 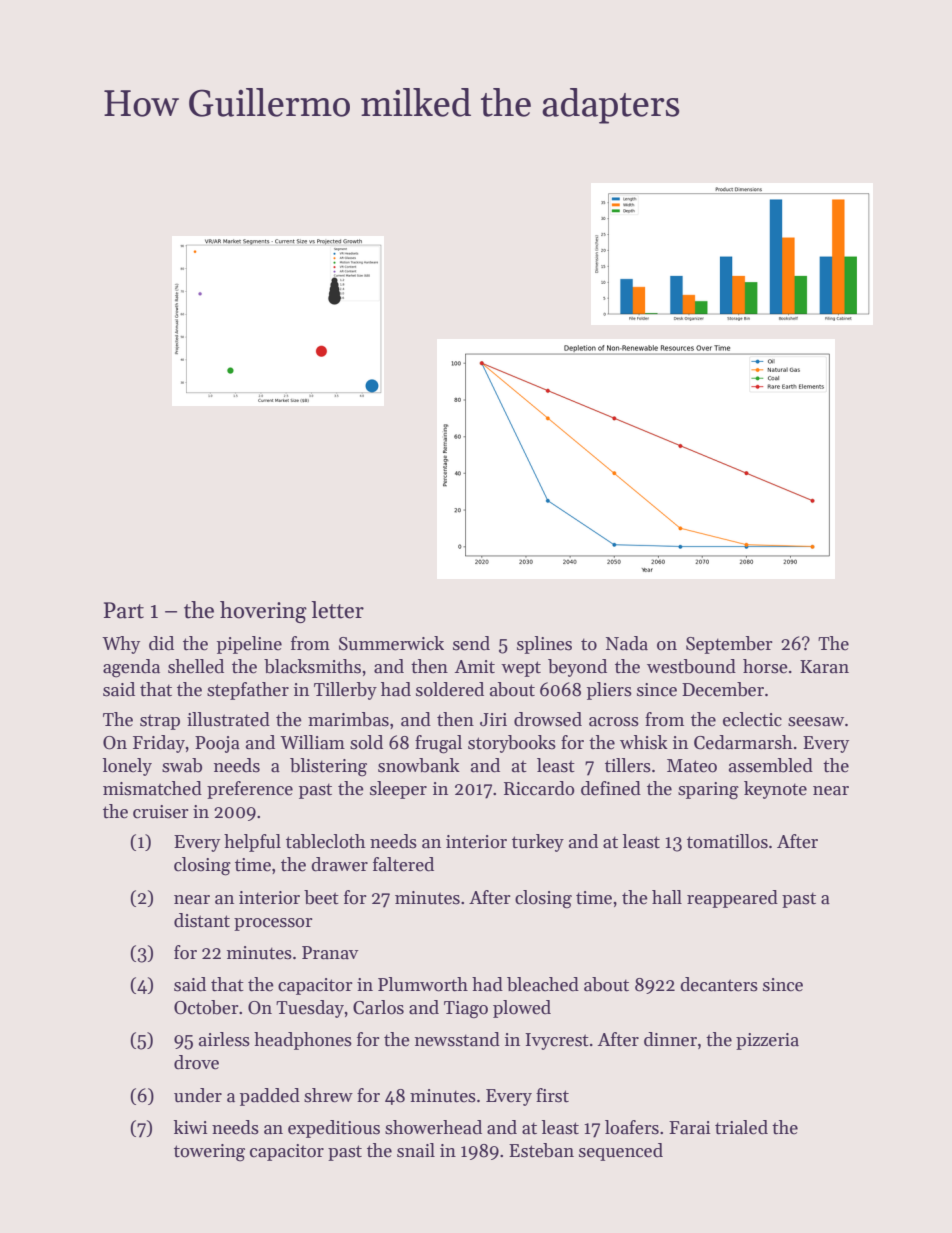 I want to click on defined, so click(x=611, y=788).
